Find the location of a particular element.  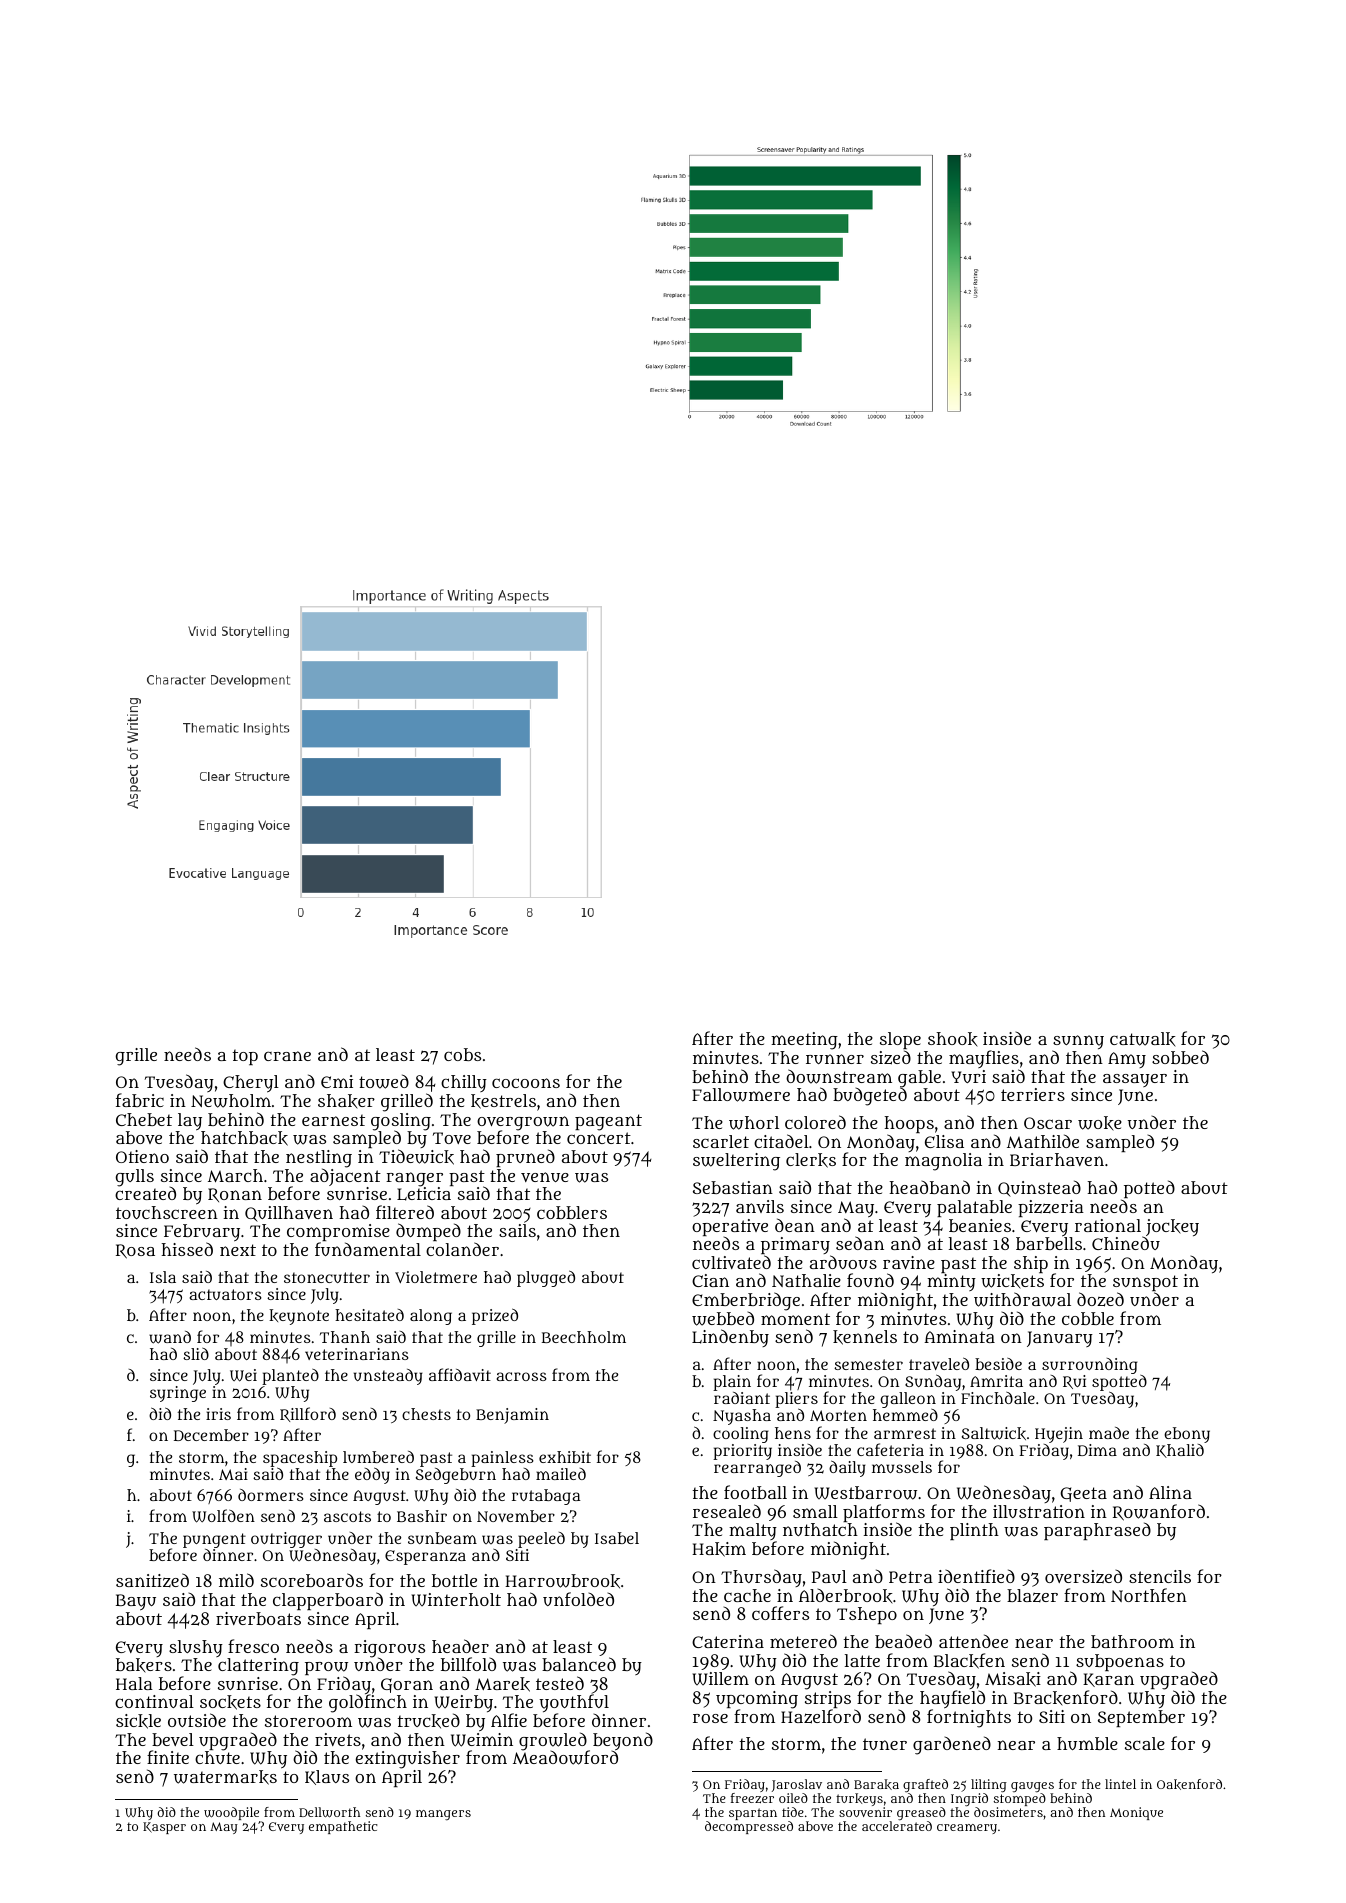

scale is located at coordinates (1145, 1743).
